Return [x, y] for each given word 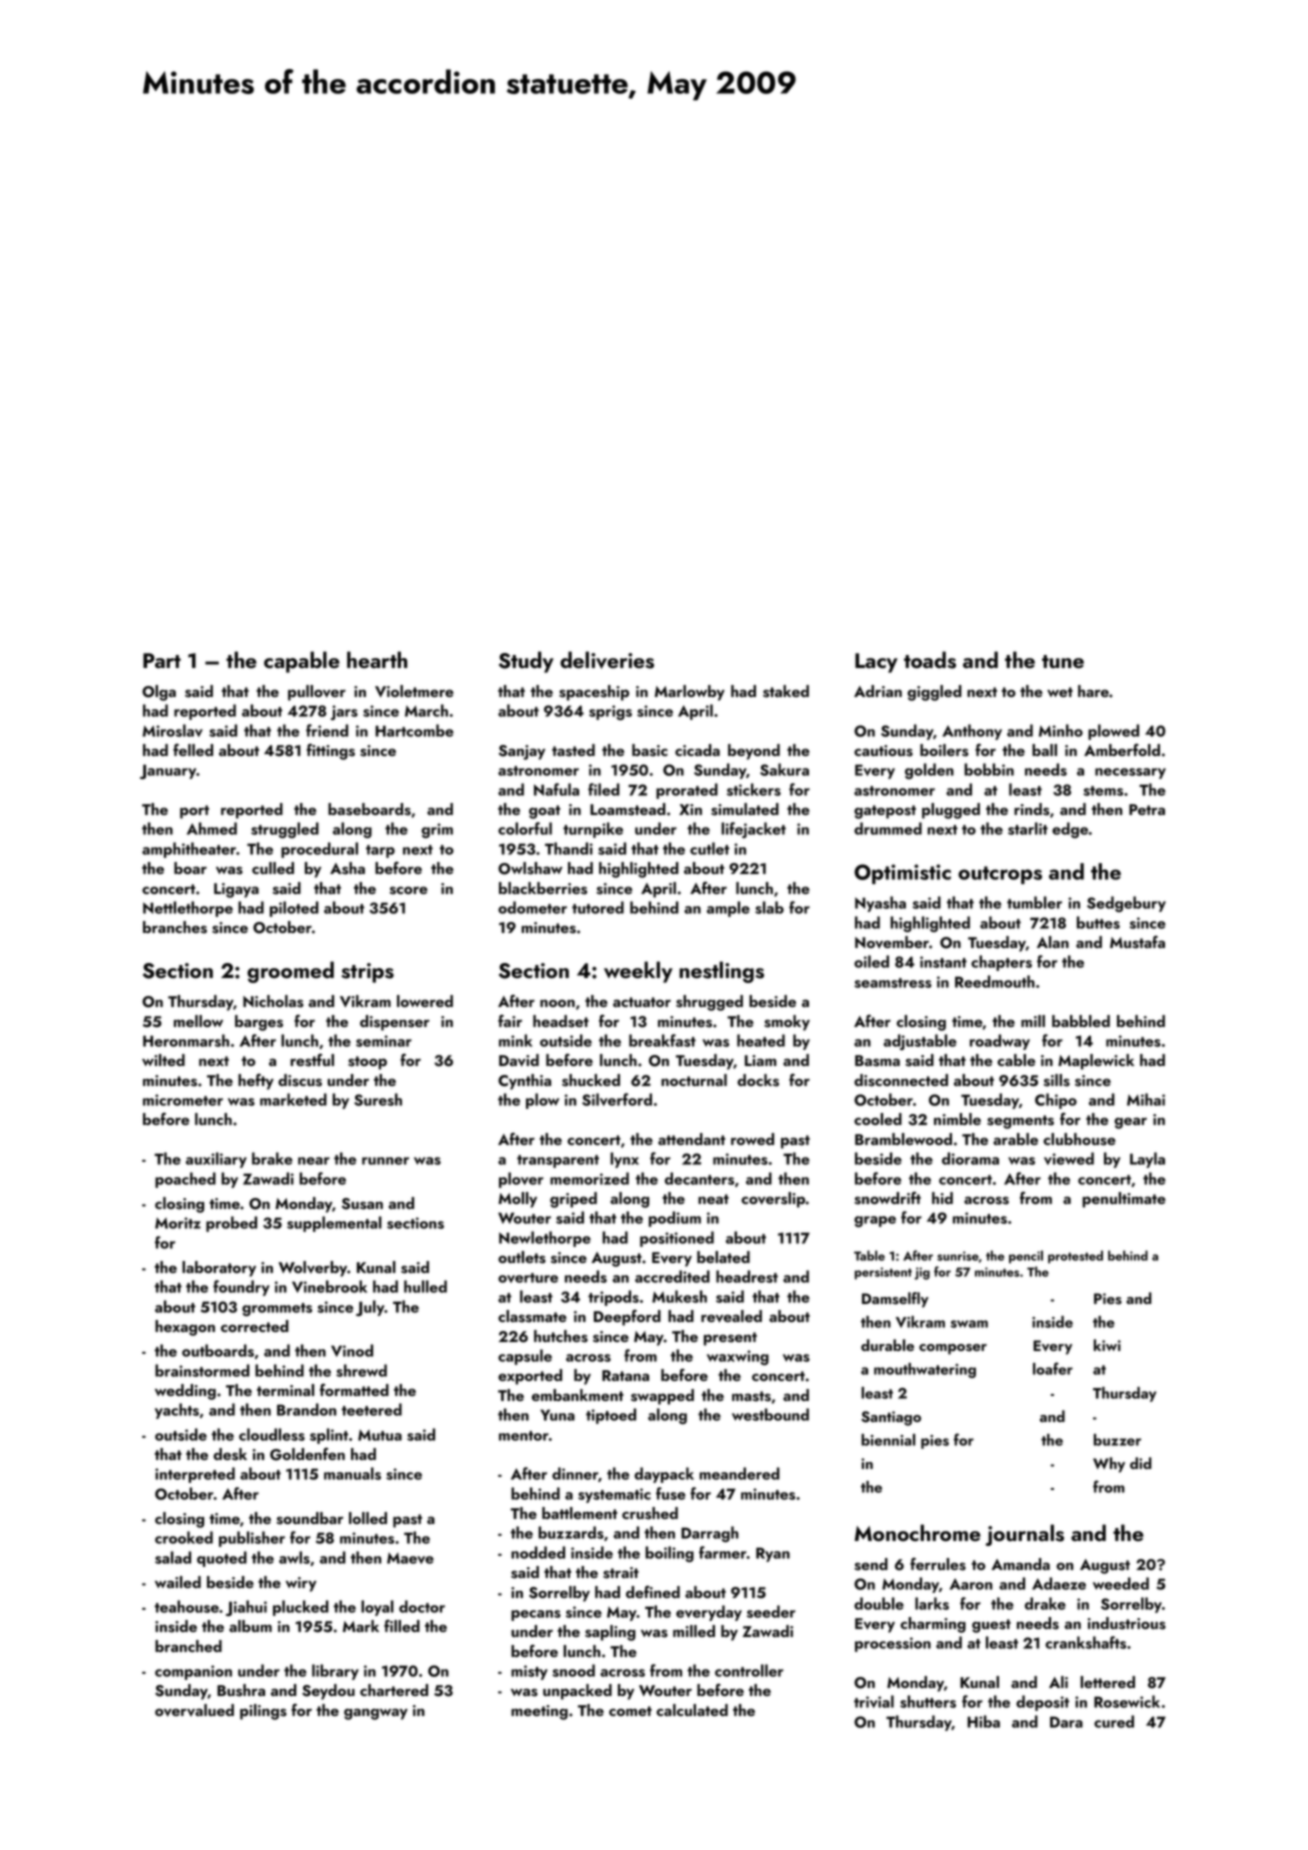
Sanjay [522, 752]
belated [723, 1257]
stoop [367, 1063]
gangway [376, 1714]
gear [1130, 1123]
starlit [1028, 828]
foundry [241, 1288]
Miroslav [172, 730]
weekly [638, 972]
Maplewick [1096, 1062]
